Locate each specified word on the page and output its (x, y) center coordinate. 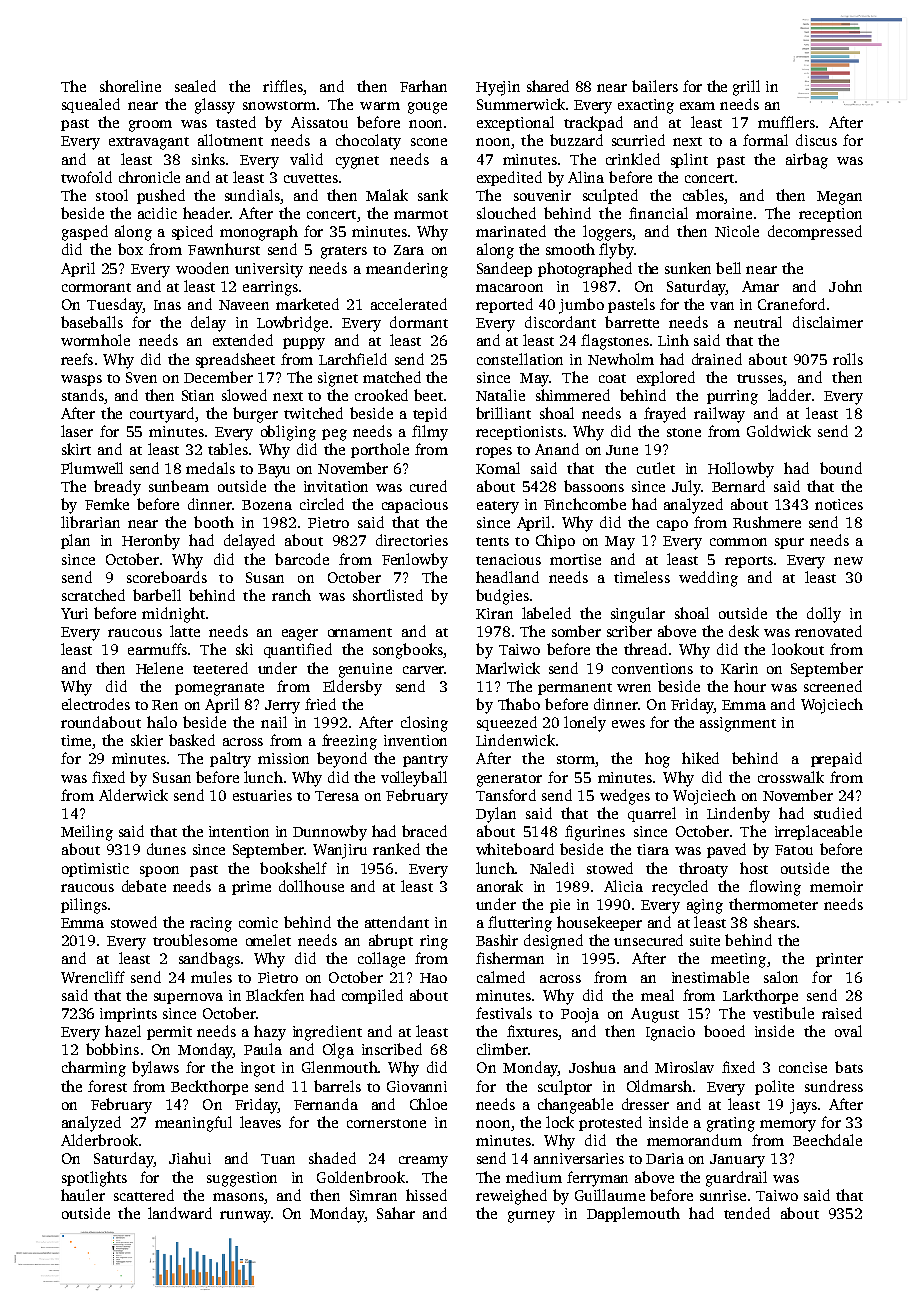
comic (258, 922)
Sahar (396, 1213)
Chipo (555, 541)
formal (765, 140)
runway (245, 1217)
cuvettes (311, 178)
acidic (157, 213)
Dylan (496, 815)
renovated (828, 631)
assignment (738, 724)
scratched (93, 595)
